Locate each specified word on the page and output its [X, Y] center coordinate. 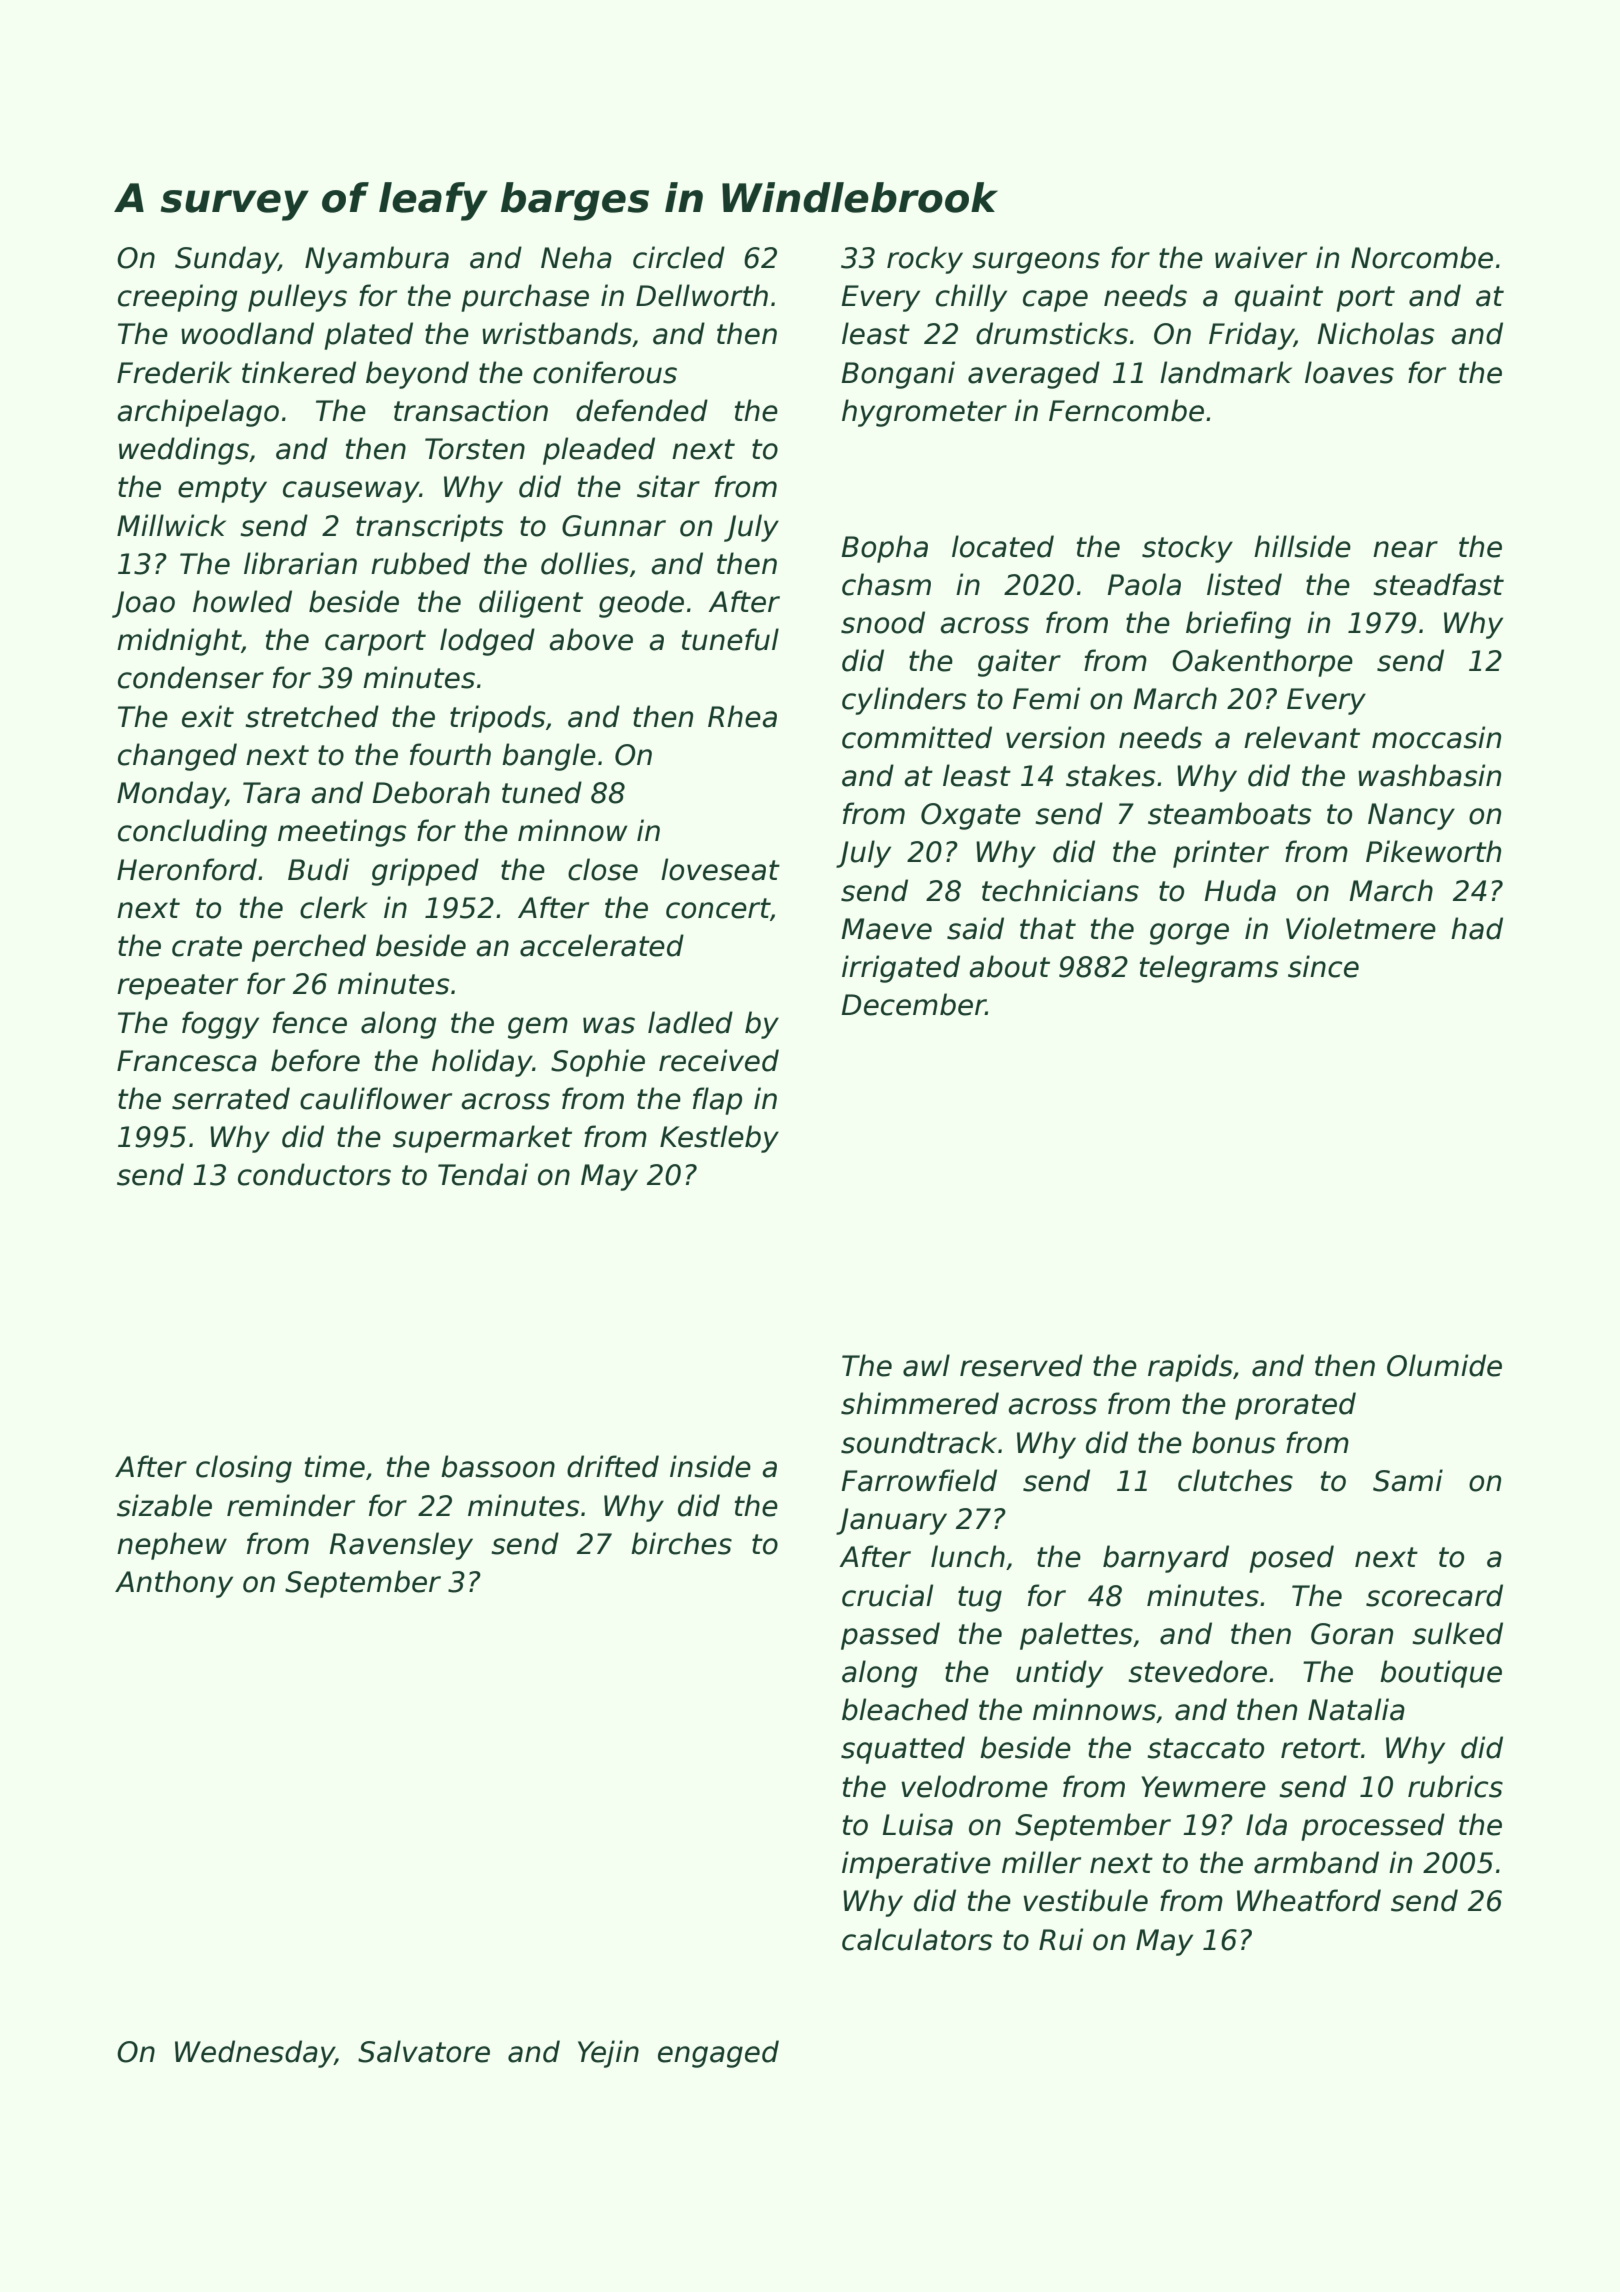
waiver [1261, 257]
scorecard [1434, 1595]
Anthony [174, 1584]
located [1003, 546]
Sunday [227, 260]
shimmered [920, 1403]
